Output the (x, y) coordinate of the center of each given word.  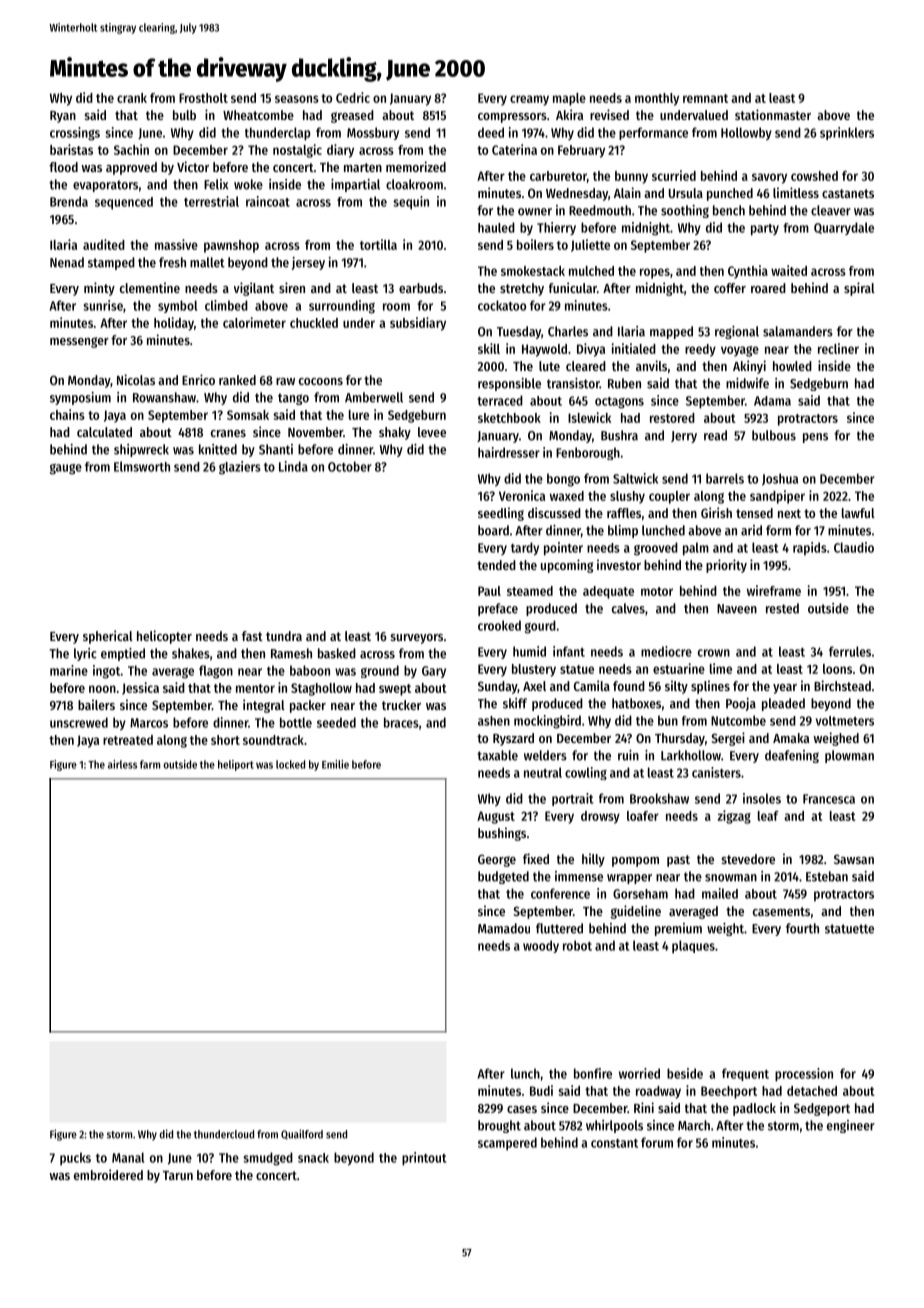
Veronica (522, 495)
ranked (237, 380)
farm (150, 764)
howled (792, 366)
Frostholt (203, 98)
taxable (497, 755)
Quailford (302, 1134)
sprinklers (847, 133)
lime (721, 668)
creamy (529, 100)
